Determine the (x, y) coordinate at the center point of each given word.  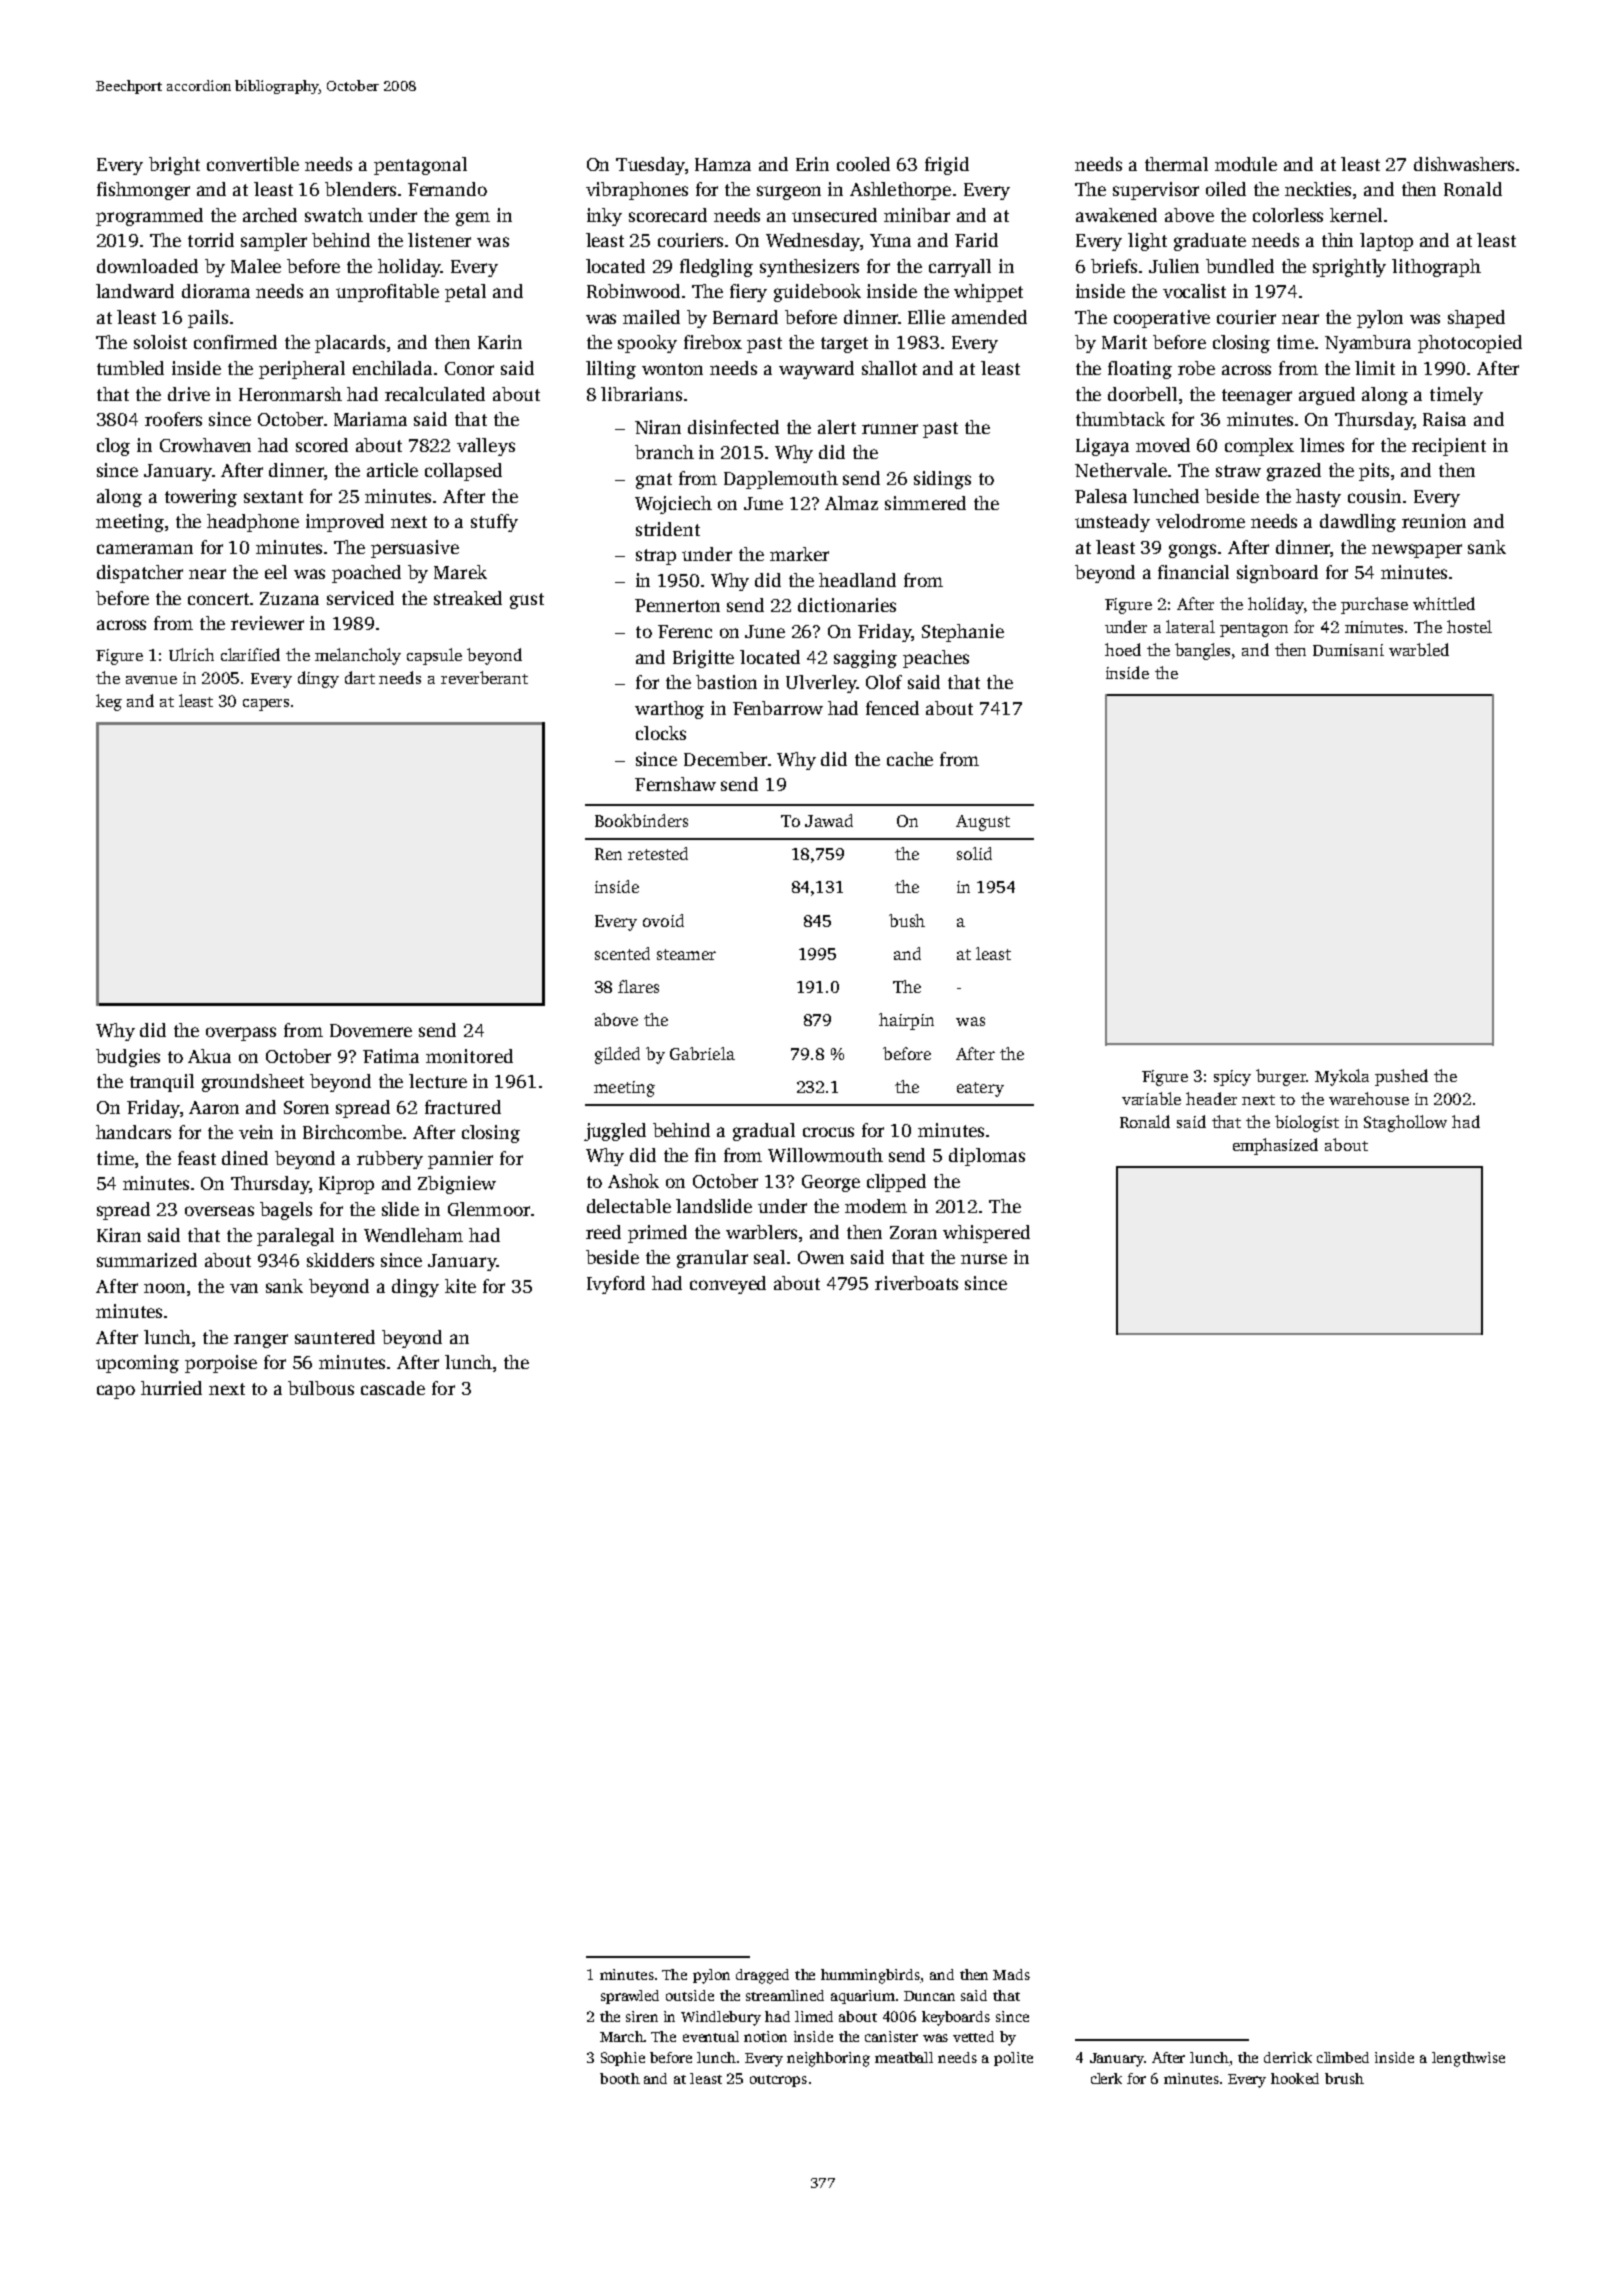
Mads (1011, 1974)
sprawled (630, 1997)
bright (174, 166)
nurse (984, 1259)
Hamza (723, 164)
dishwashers (1464, 164)
